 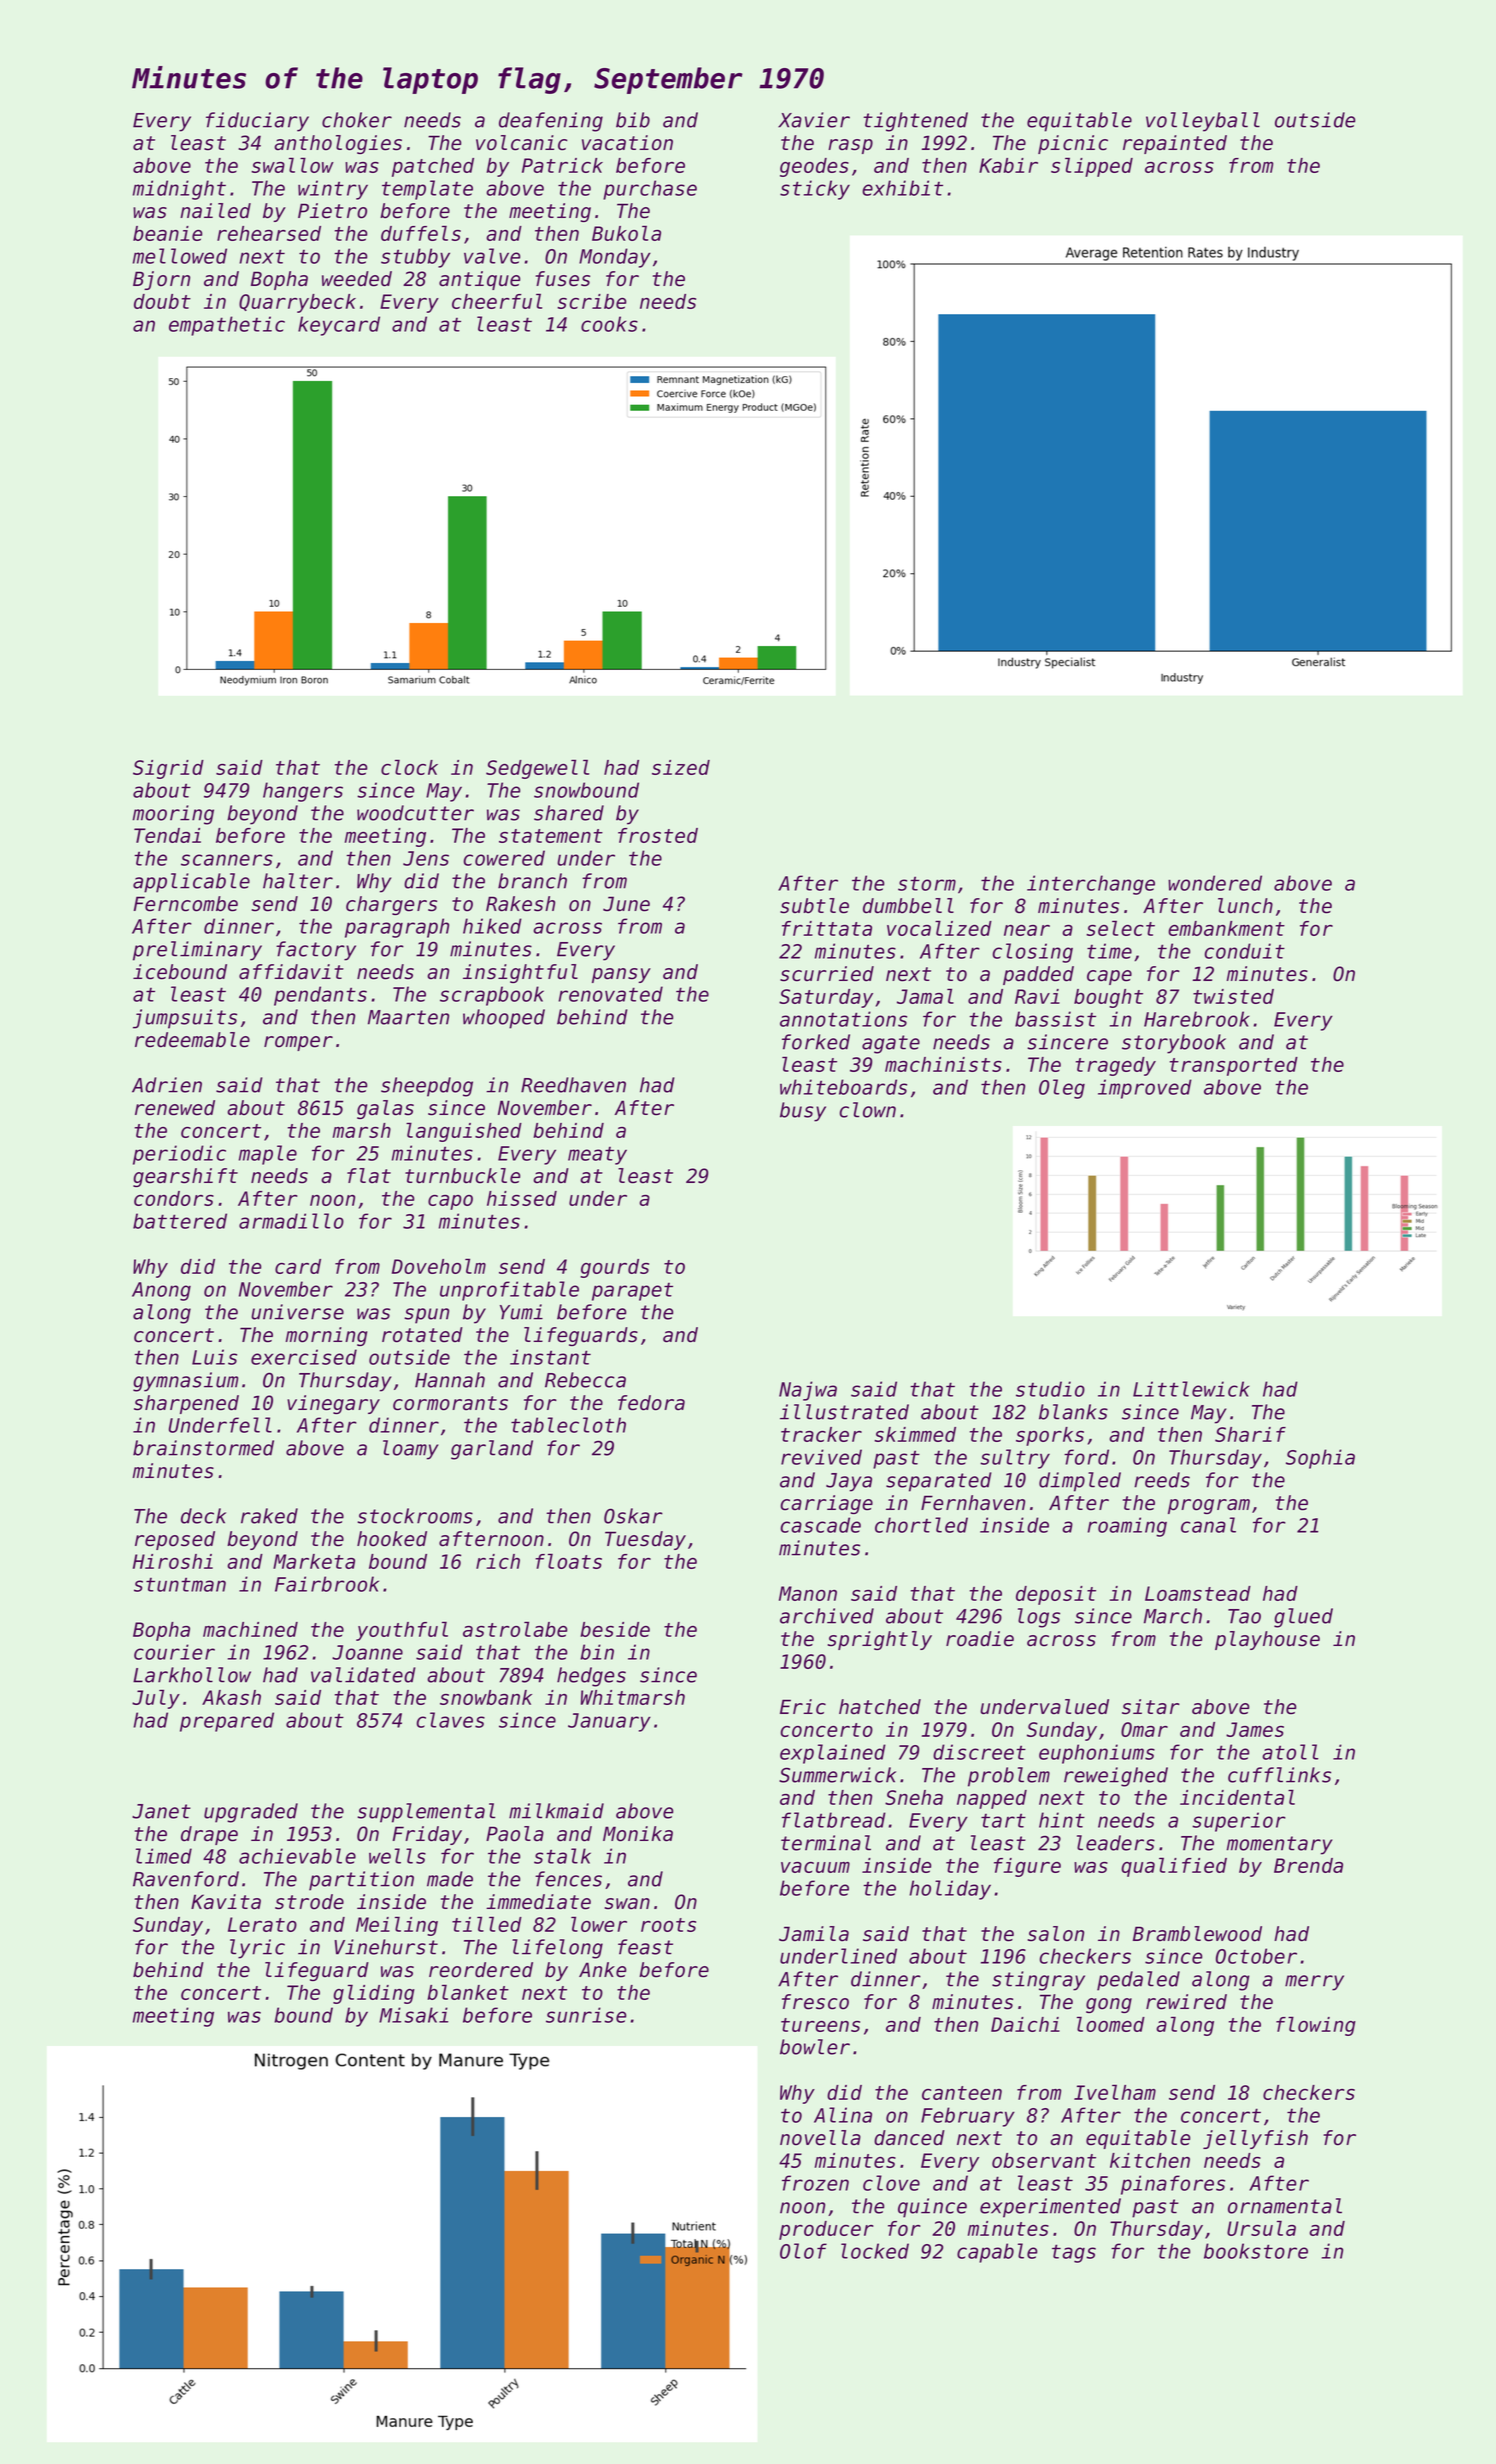 I want to click on Sigrid, so click(x=168, y=769).
